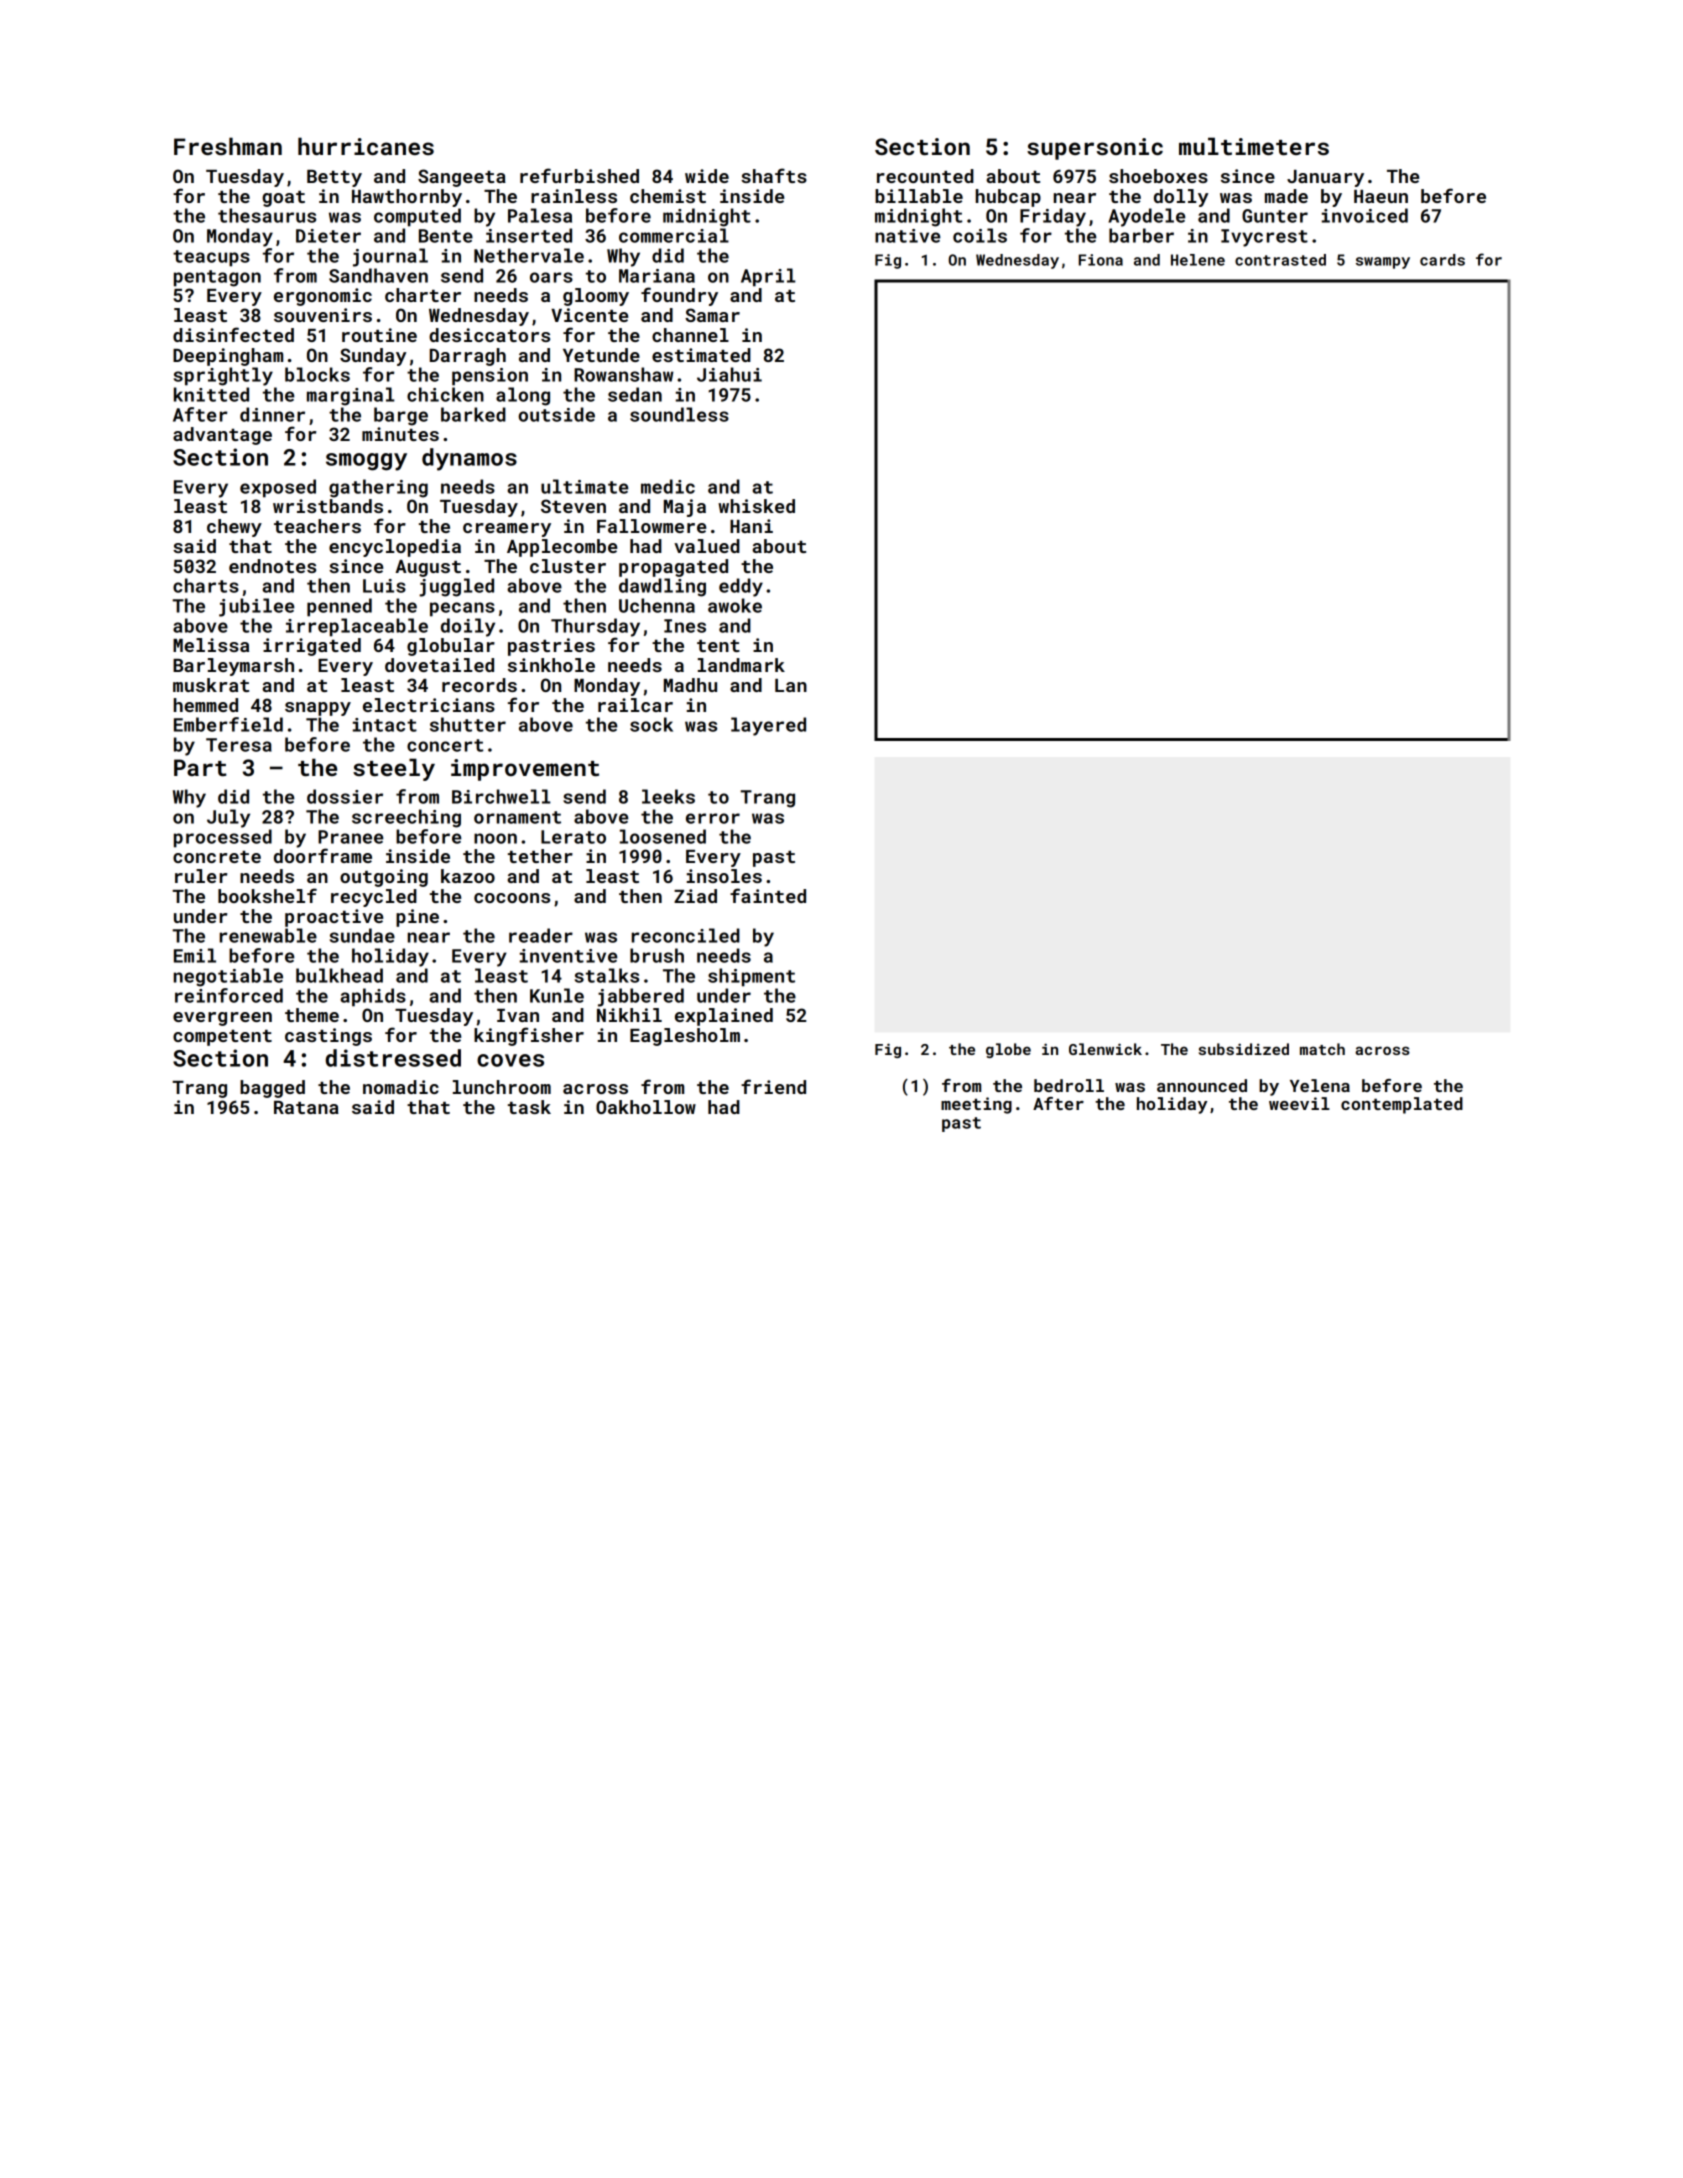  Describe the element at coordinates (417, 217) in the page. I see `computed` at that location.
